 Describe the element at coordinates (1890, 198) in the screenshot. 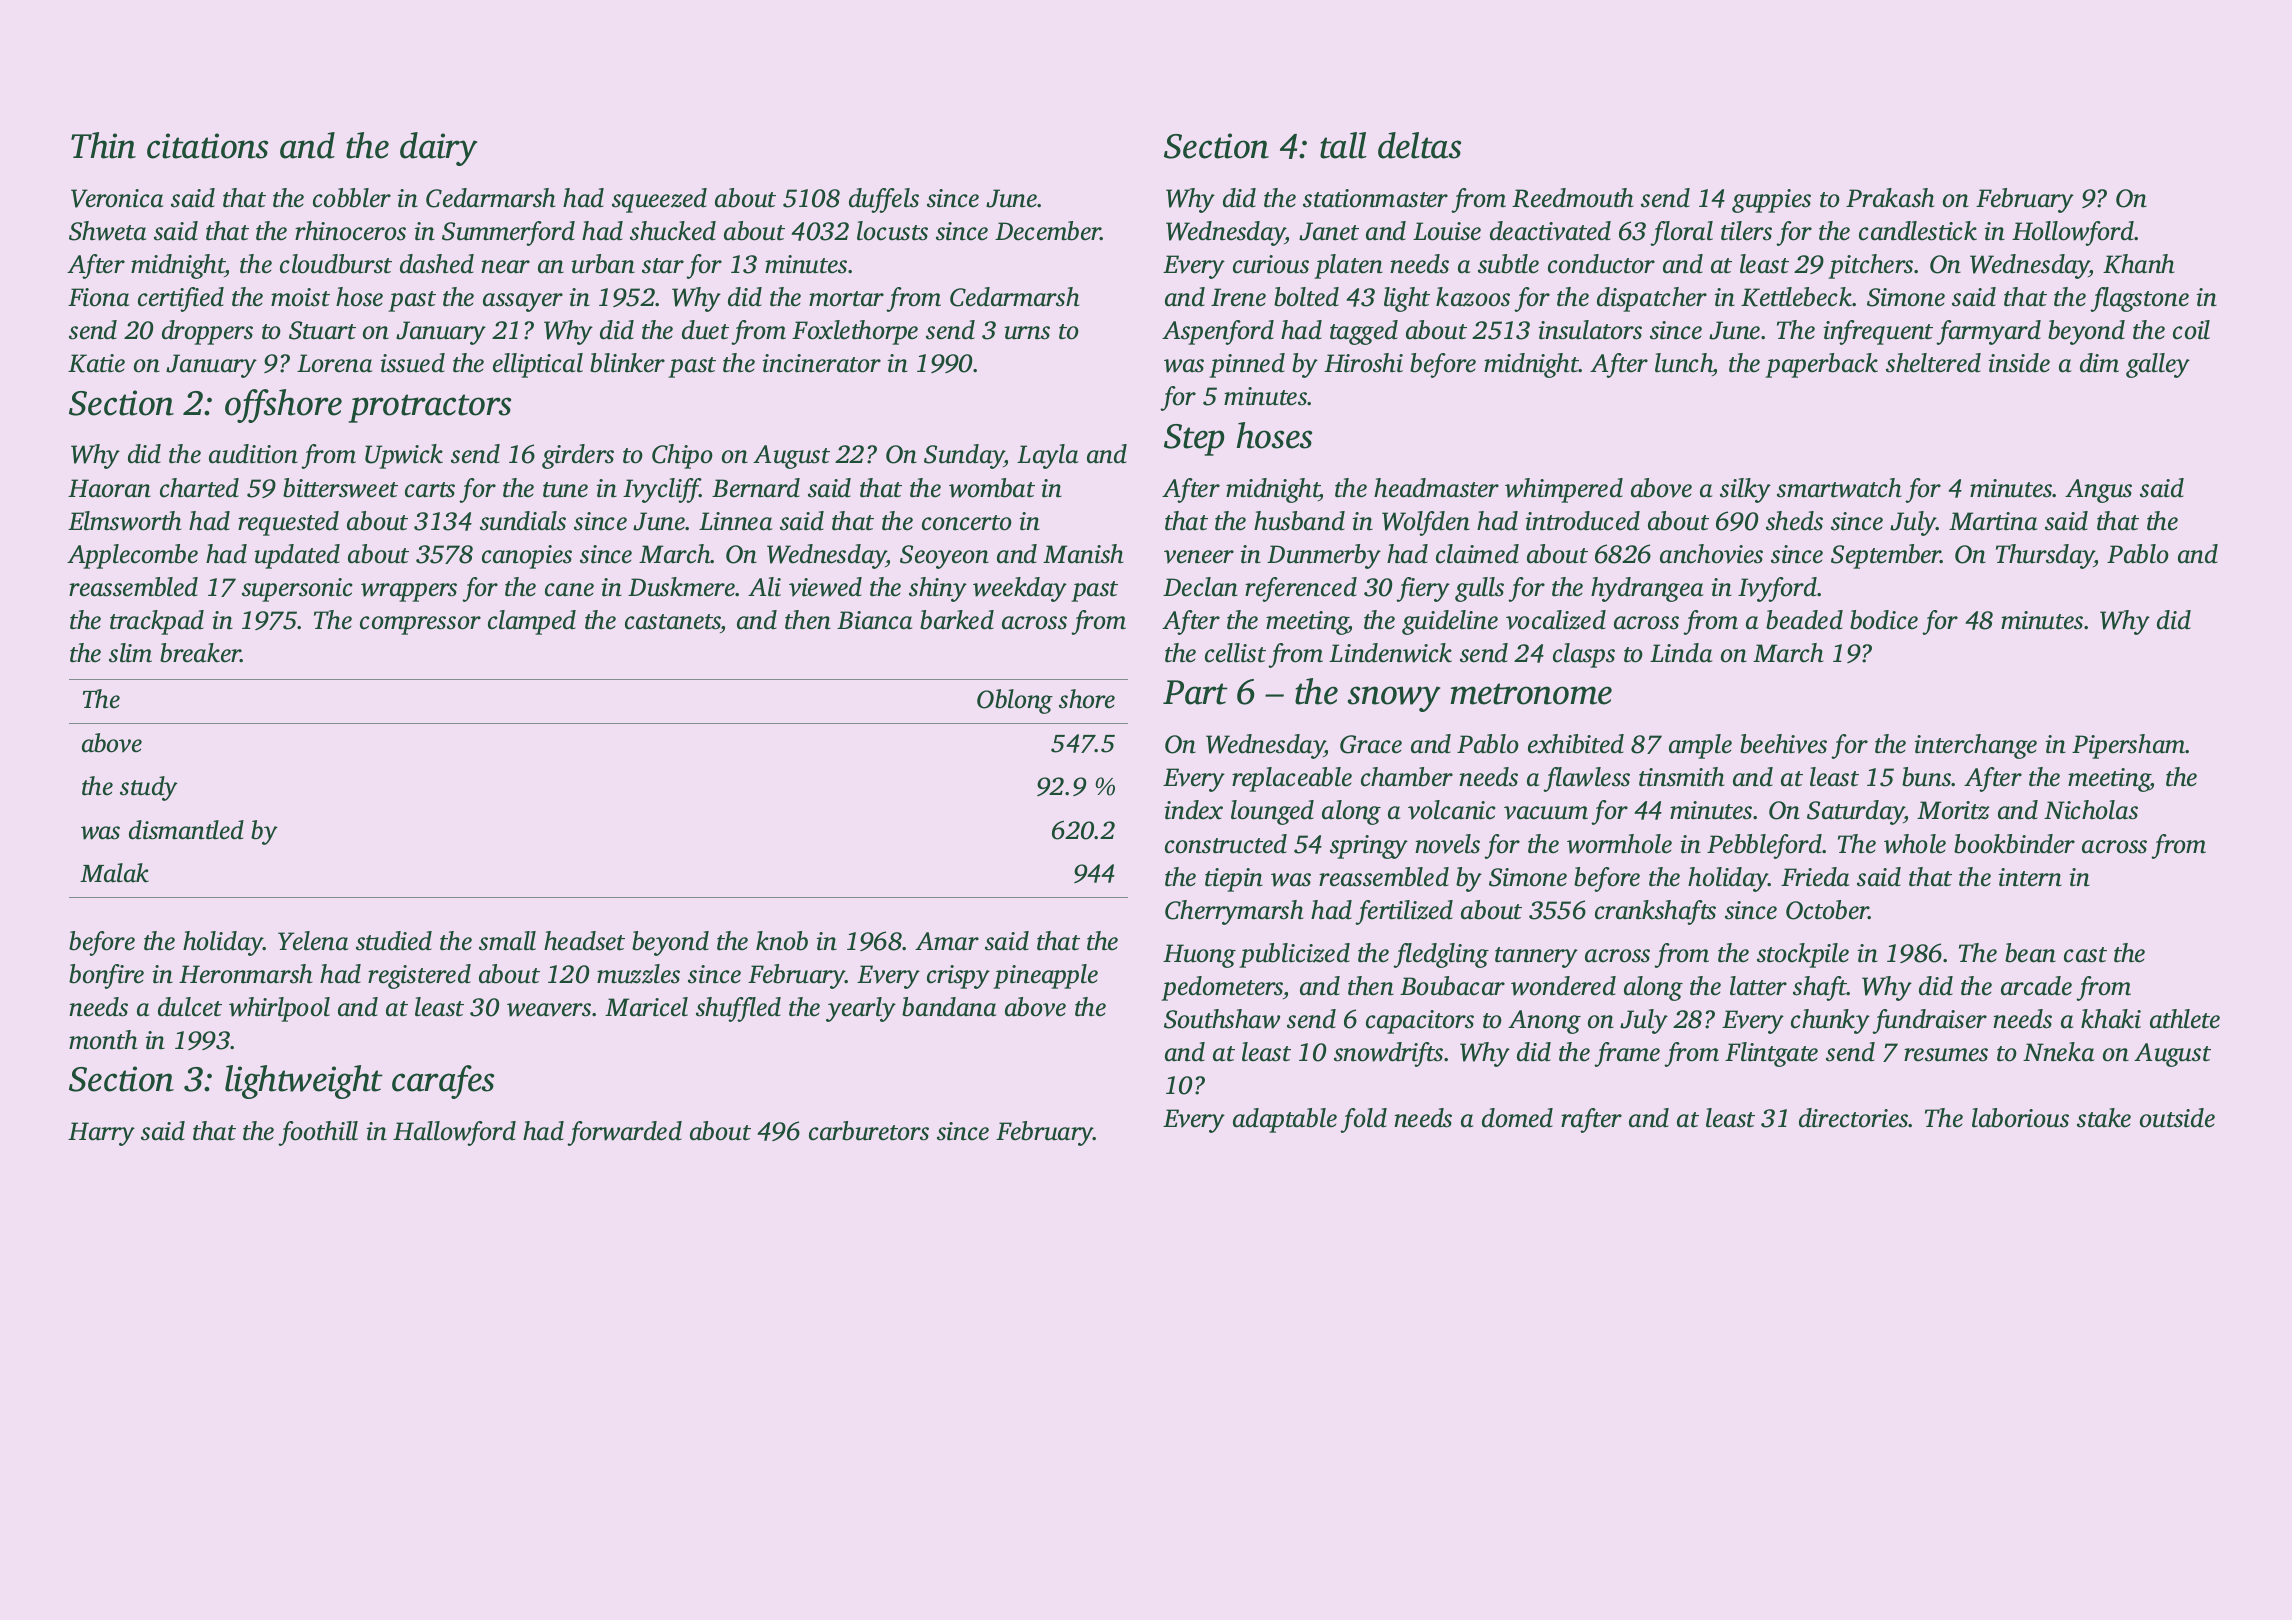

I see `Prakash` at that location.
